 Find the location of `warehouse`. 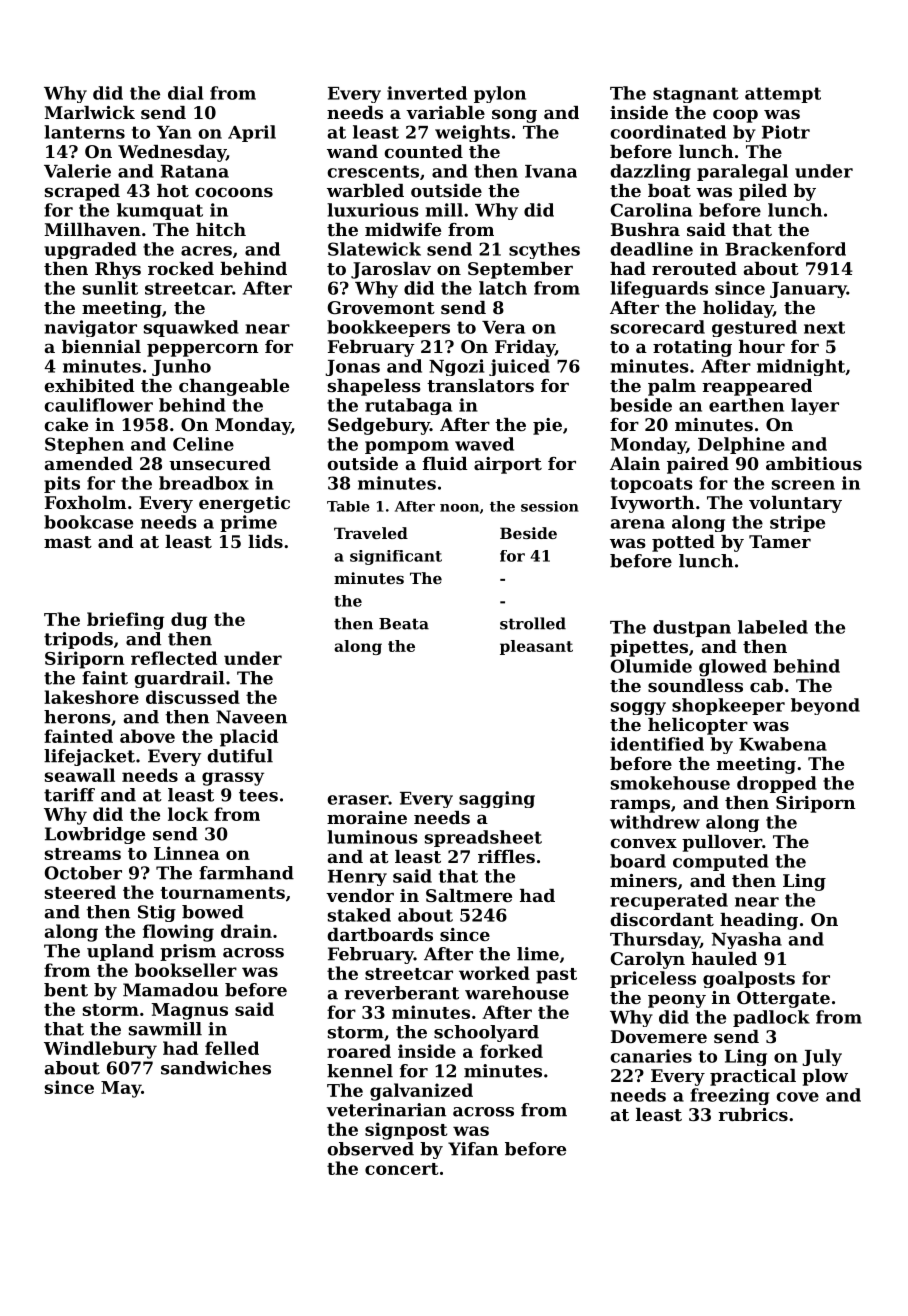

warehouse is located at coordinates (517, 993).
